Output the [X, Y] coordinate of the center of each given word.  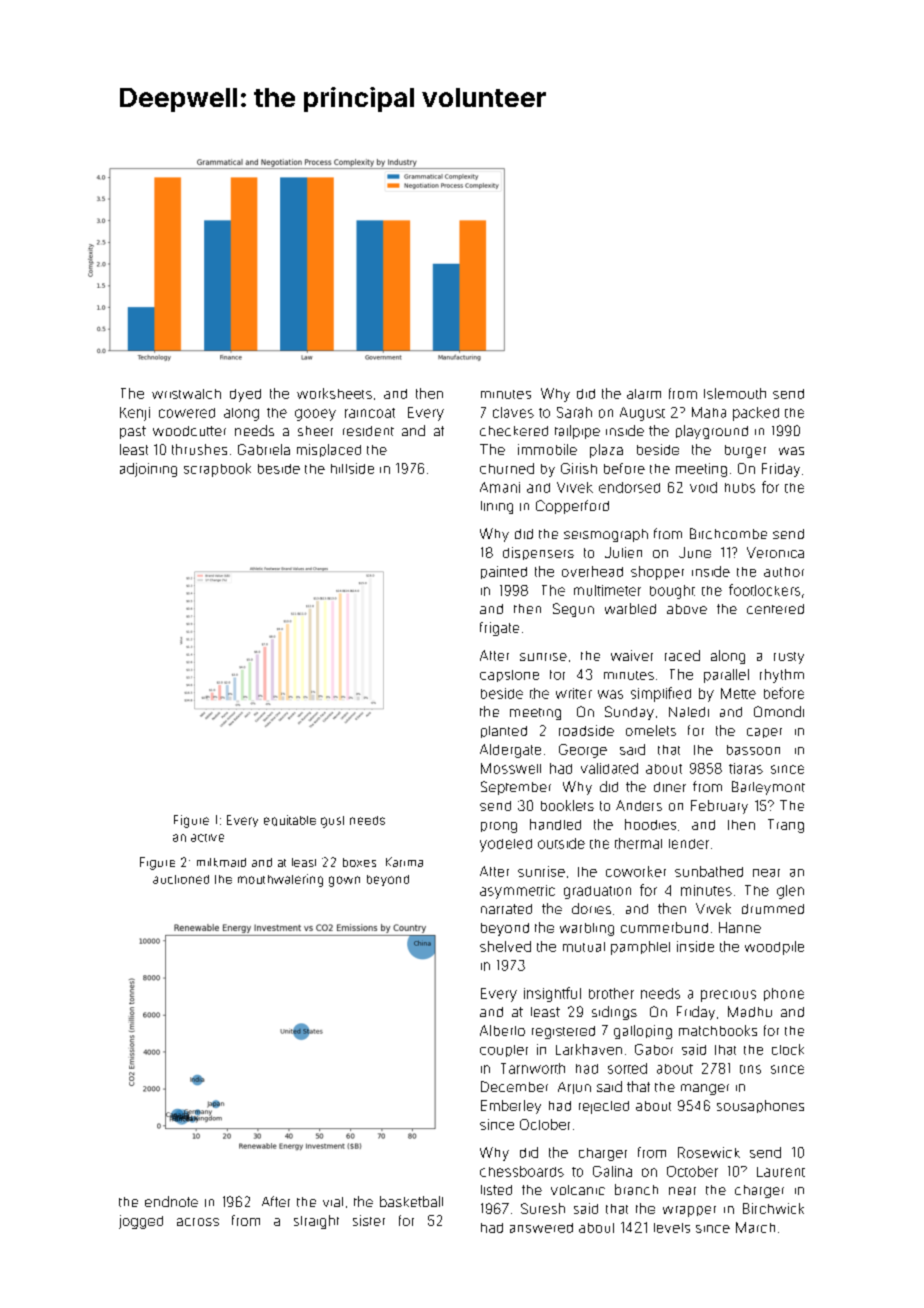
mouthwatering [280, 880]
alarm [644, 394]
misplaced [329, 450]
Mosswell [511, 768]
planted [504, 732]
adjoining [148, 470]
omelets [651, 730]
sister [369, 1220]
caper [764, 733]
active [207, 838]
